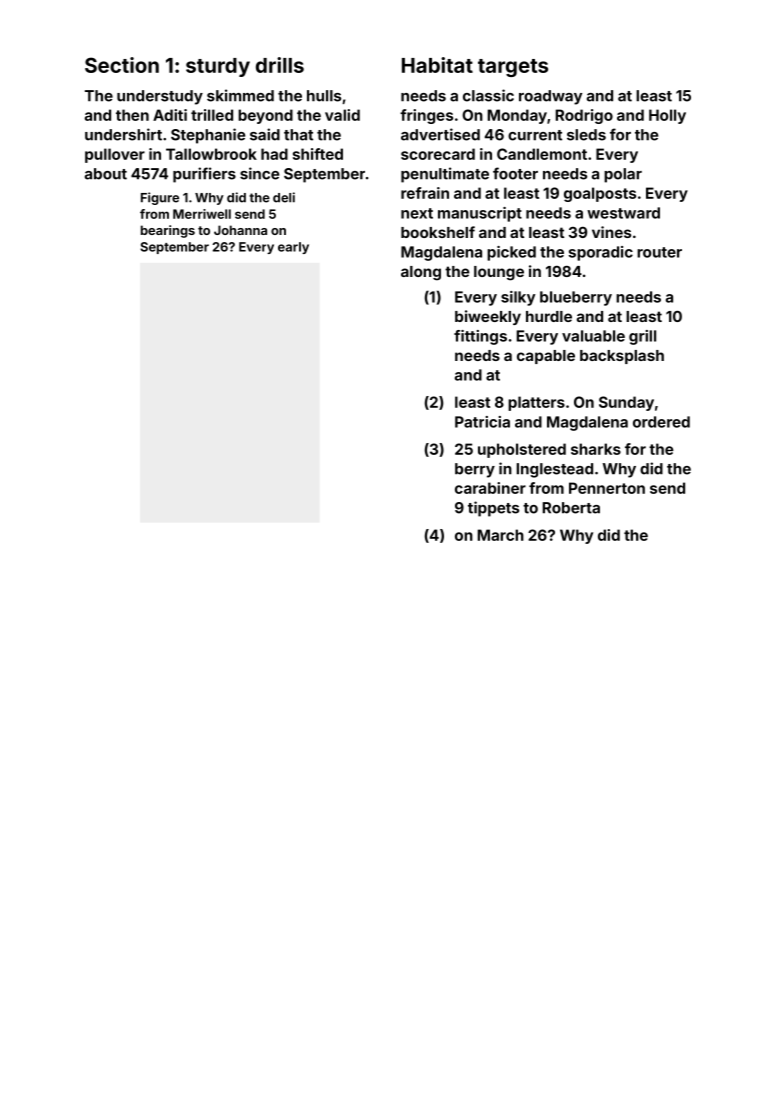 Image resolution: width=776 pixels, height=1101 pixels. I want to click on early, so click(293, 248).
